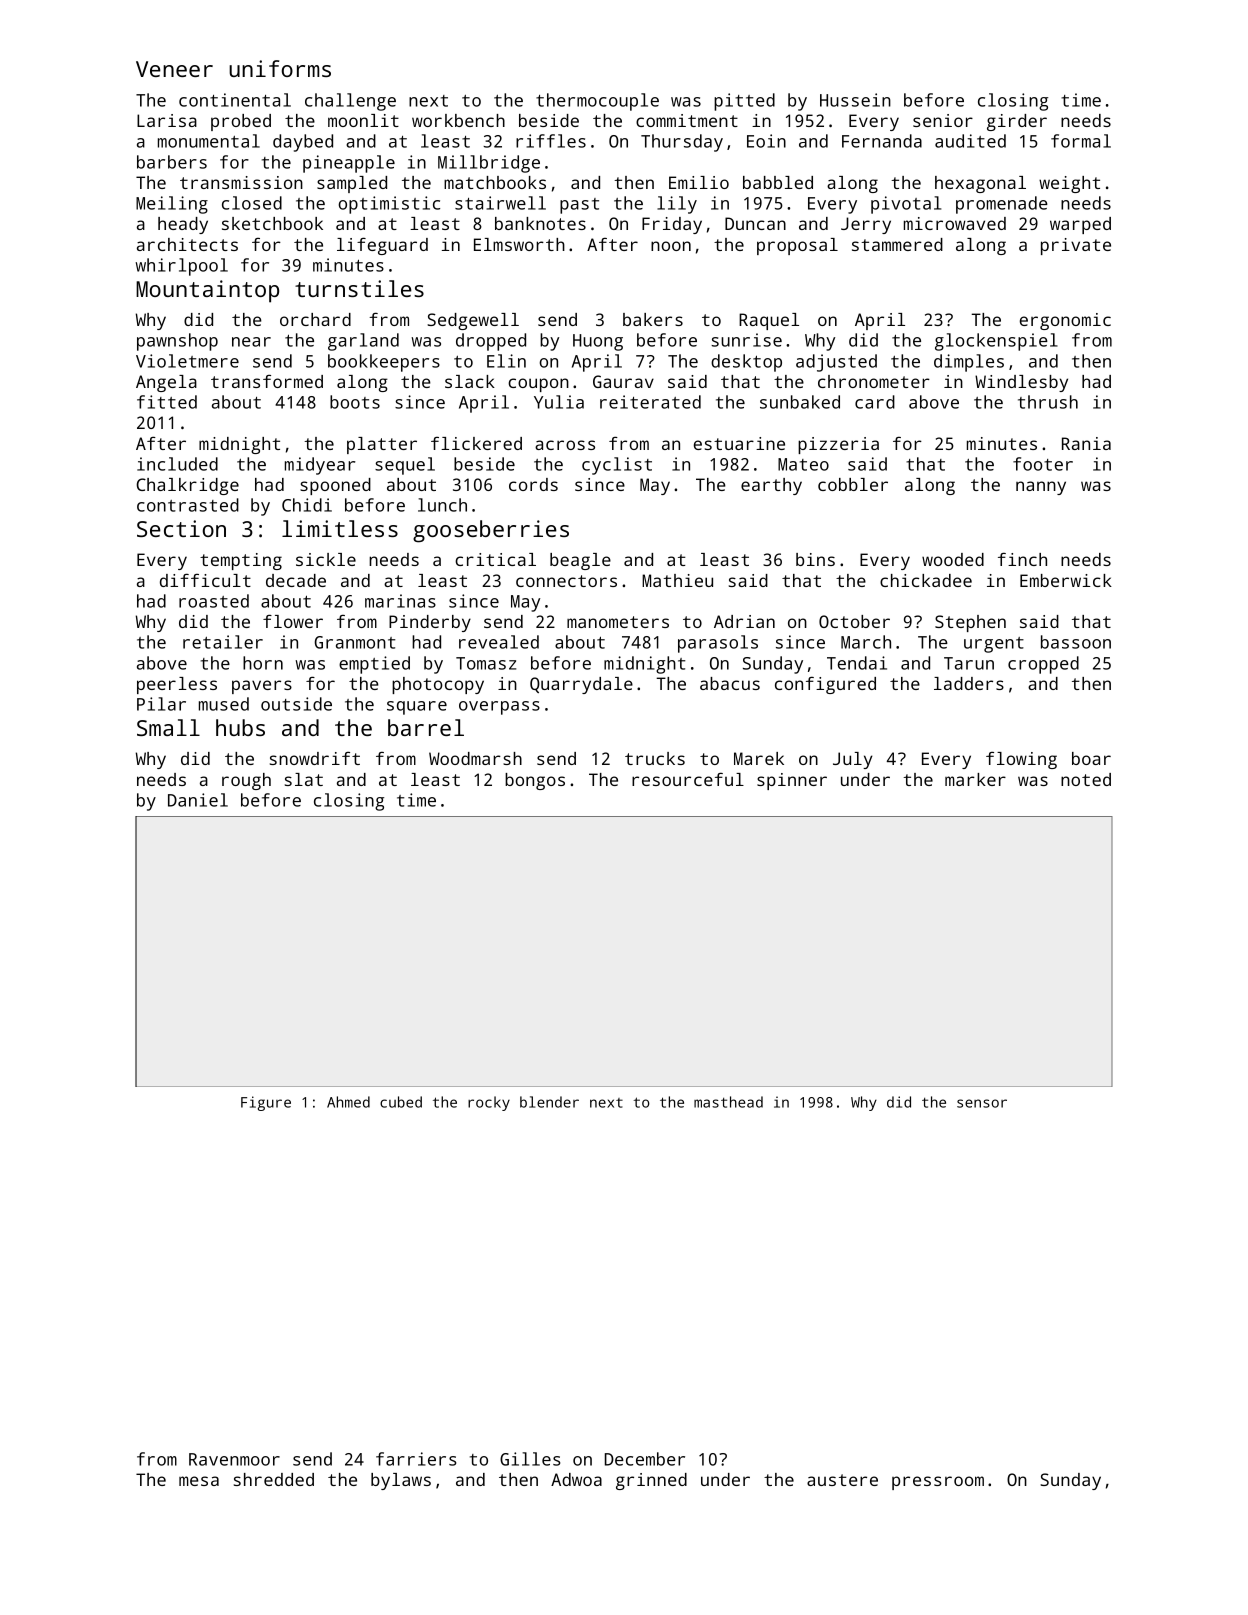  What do you see at coordinates (982, 1103) in the screenshot?
I see `sensor` at bounding box center [982, 1103].
